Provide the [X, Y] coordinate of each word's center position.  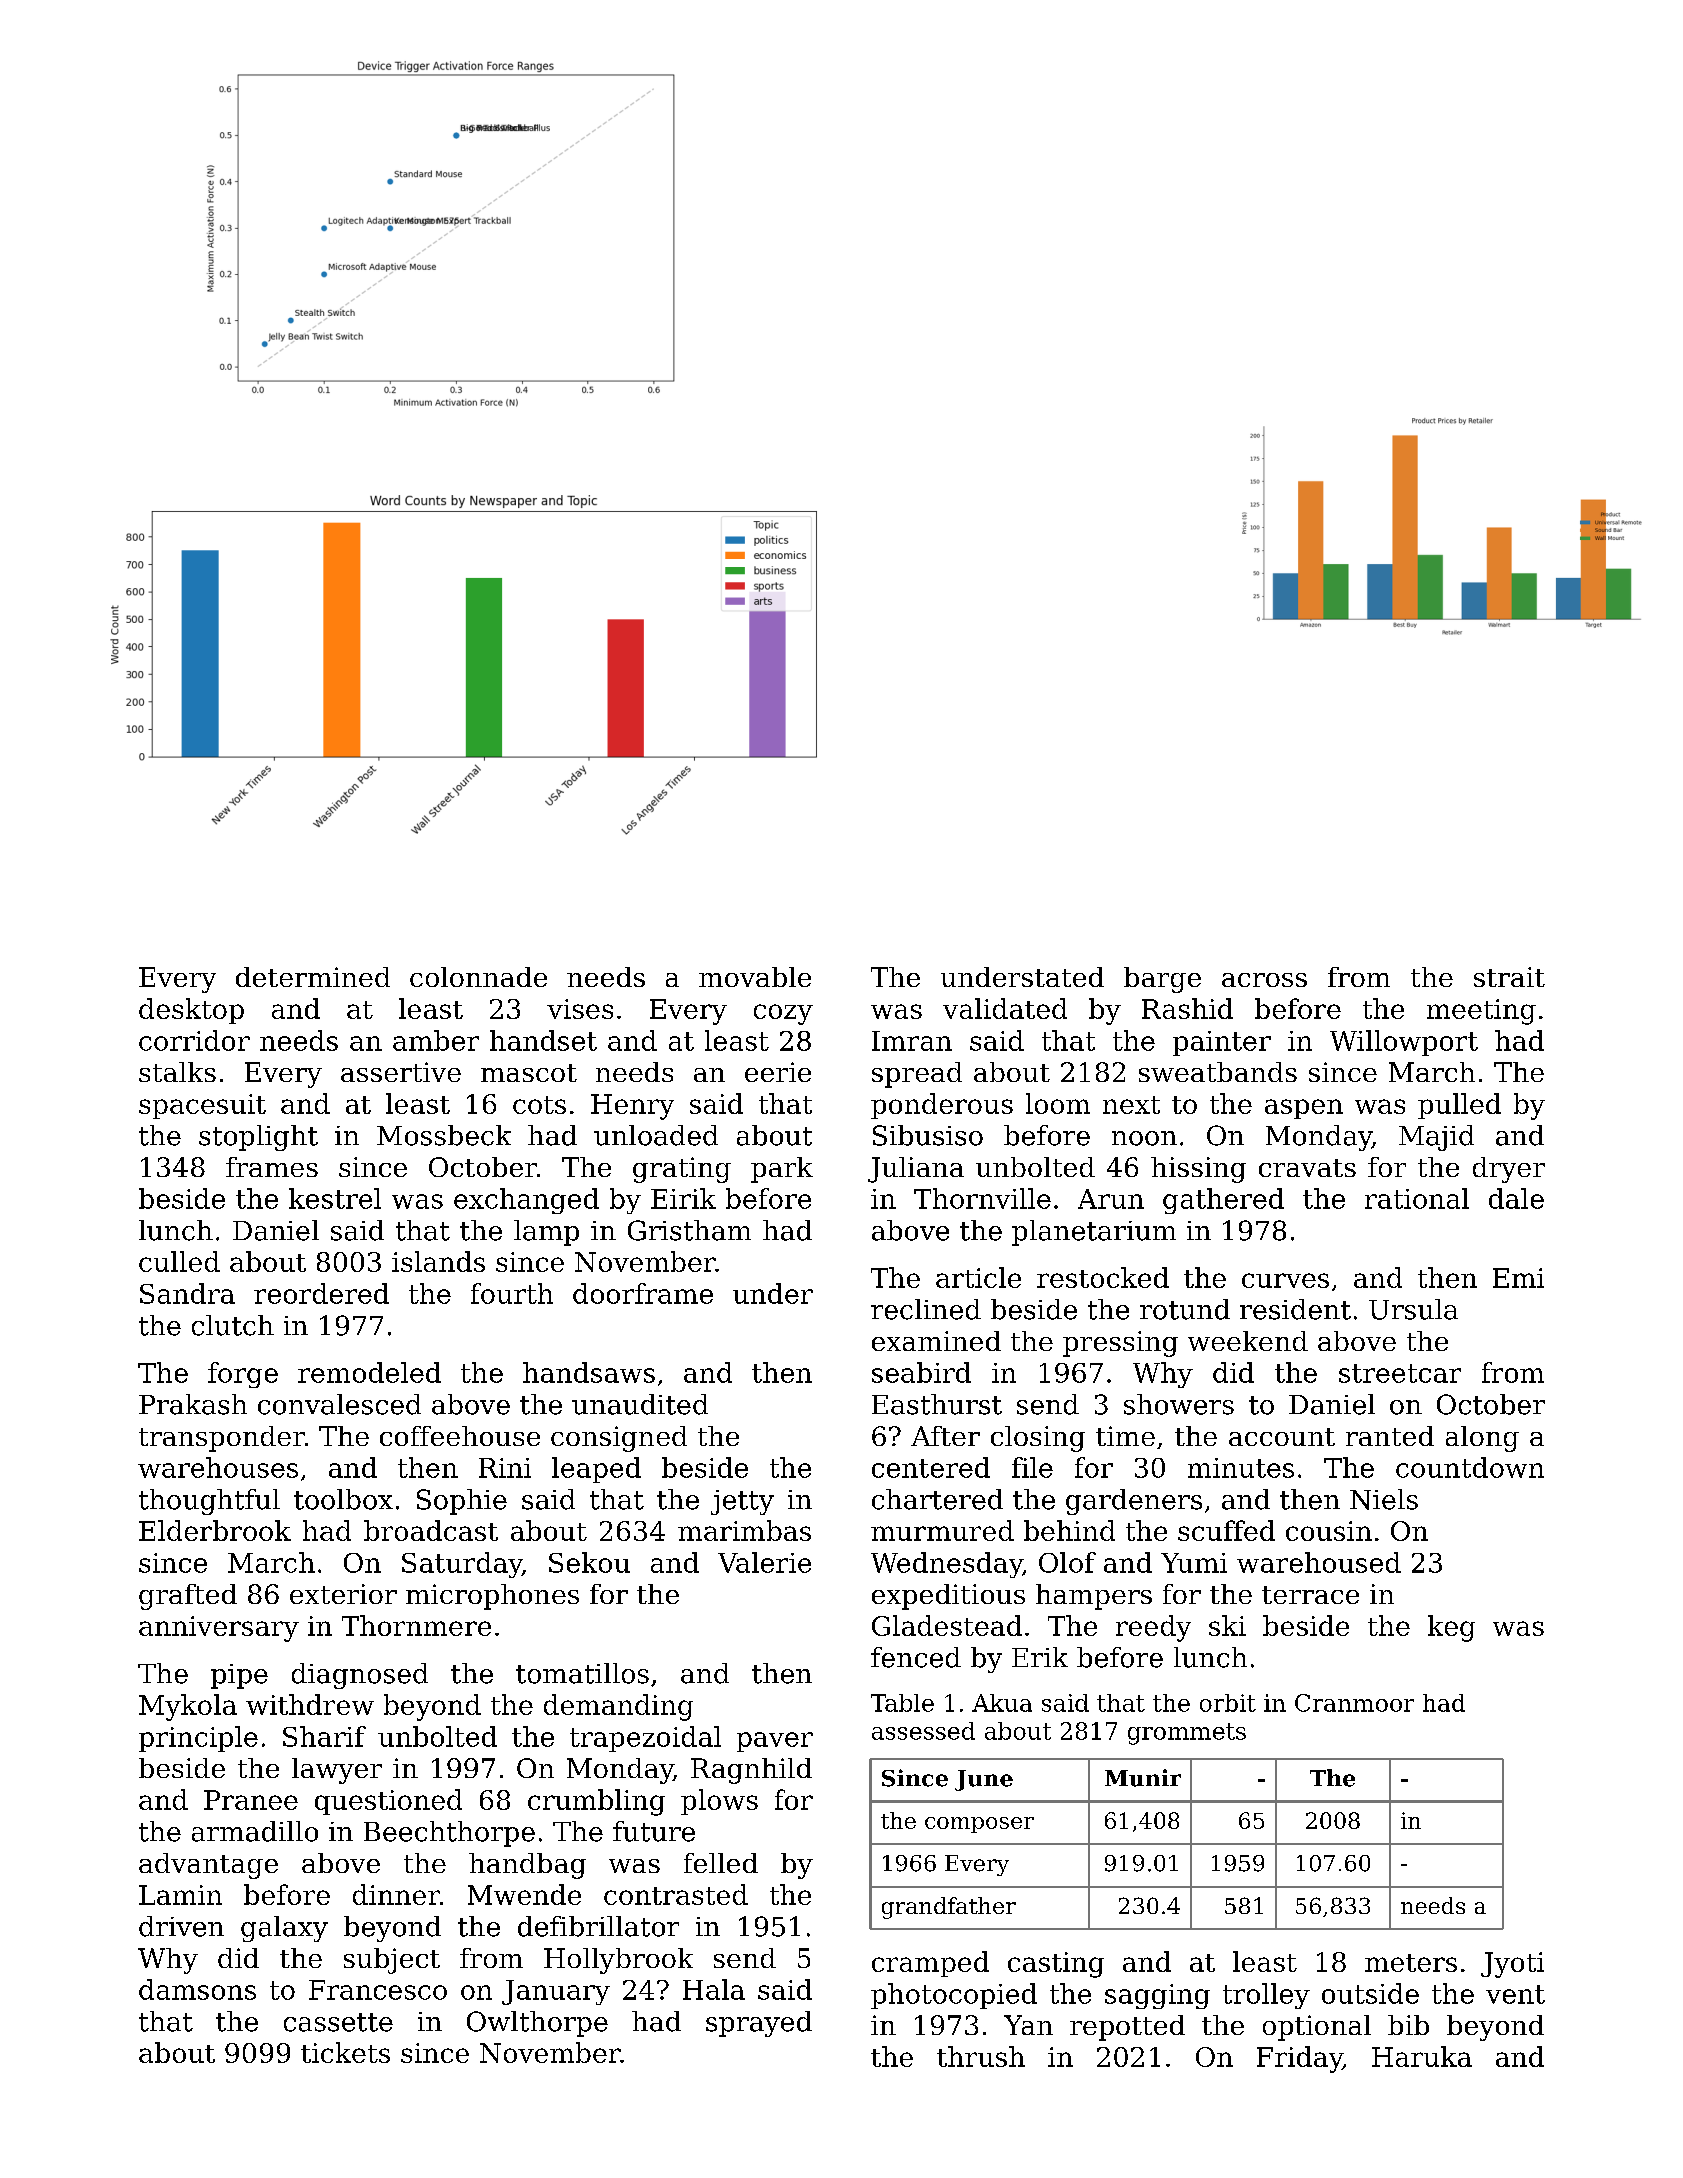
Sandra [187, 1293]
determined [313, 977]
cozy [783, 1014]
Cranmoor [1354, 1703]
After [945, 1436]
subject [392, 1961]
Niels [1384, 1499]
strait [1509, 977]
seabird [921, 1372]
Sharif [324, 1736]
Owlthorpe [537, 2024]
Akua [1002, 1703]
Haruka [1422, 2056]
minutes [1241, 1468]
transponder [222, 1439]
